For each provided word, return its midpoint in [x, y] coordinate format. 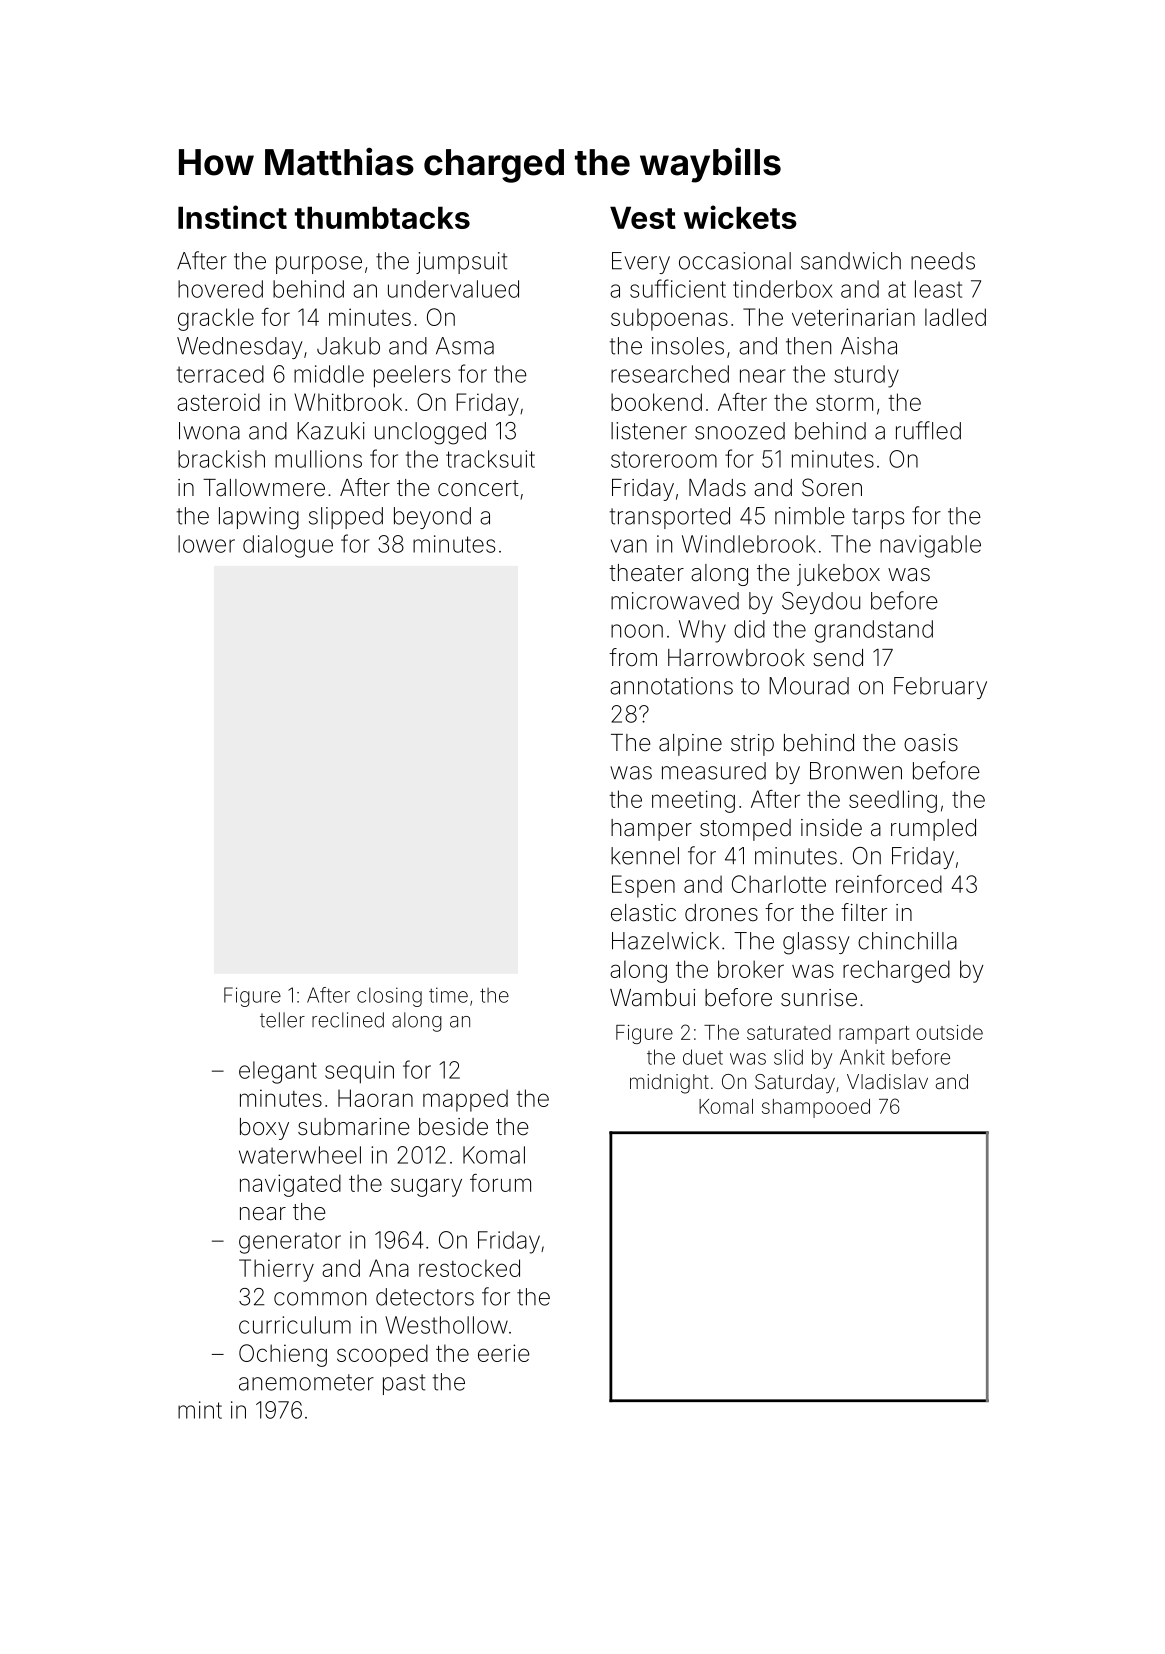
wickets [740, 217]
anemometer [306, 1382]
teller [282, 1020]
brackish [221, 459]
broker [751, 969]
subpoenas [669, 319]
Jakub [348, 346]
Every [641, 263]
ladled [955, 317]
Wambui [652, 998]
